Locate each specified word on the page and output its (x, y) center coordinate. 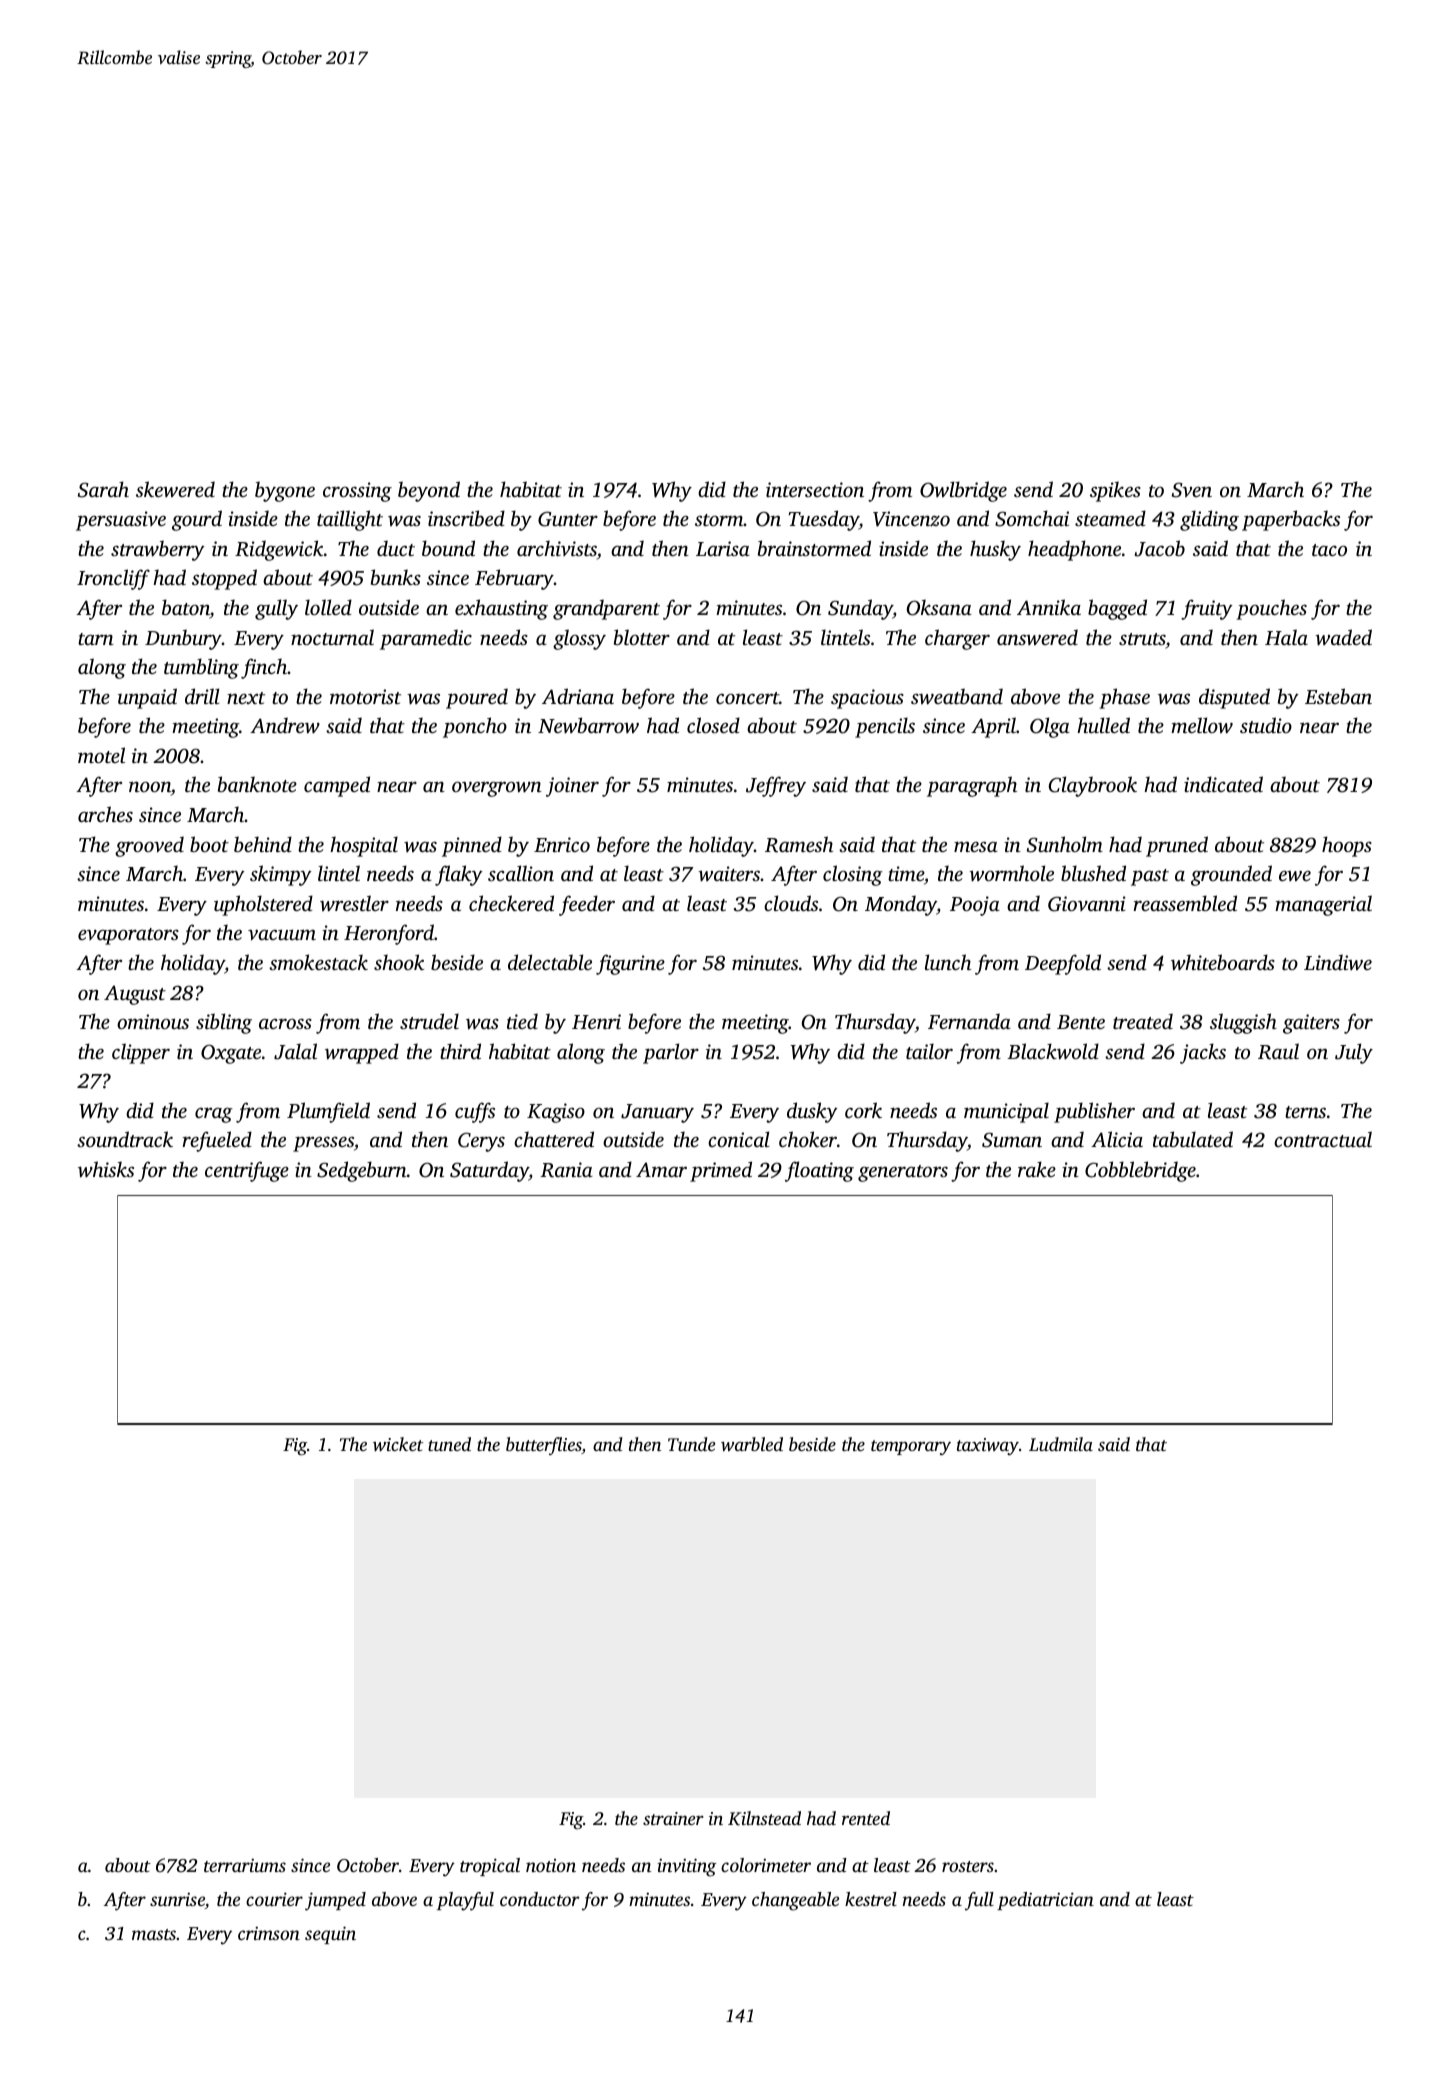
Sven (1192, 490)
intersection (815, 489)
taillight (350, 520)
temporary (911, 1448)
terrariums (245, 1865)
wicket (398, 1444)
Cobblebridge (1140, 1171)
